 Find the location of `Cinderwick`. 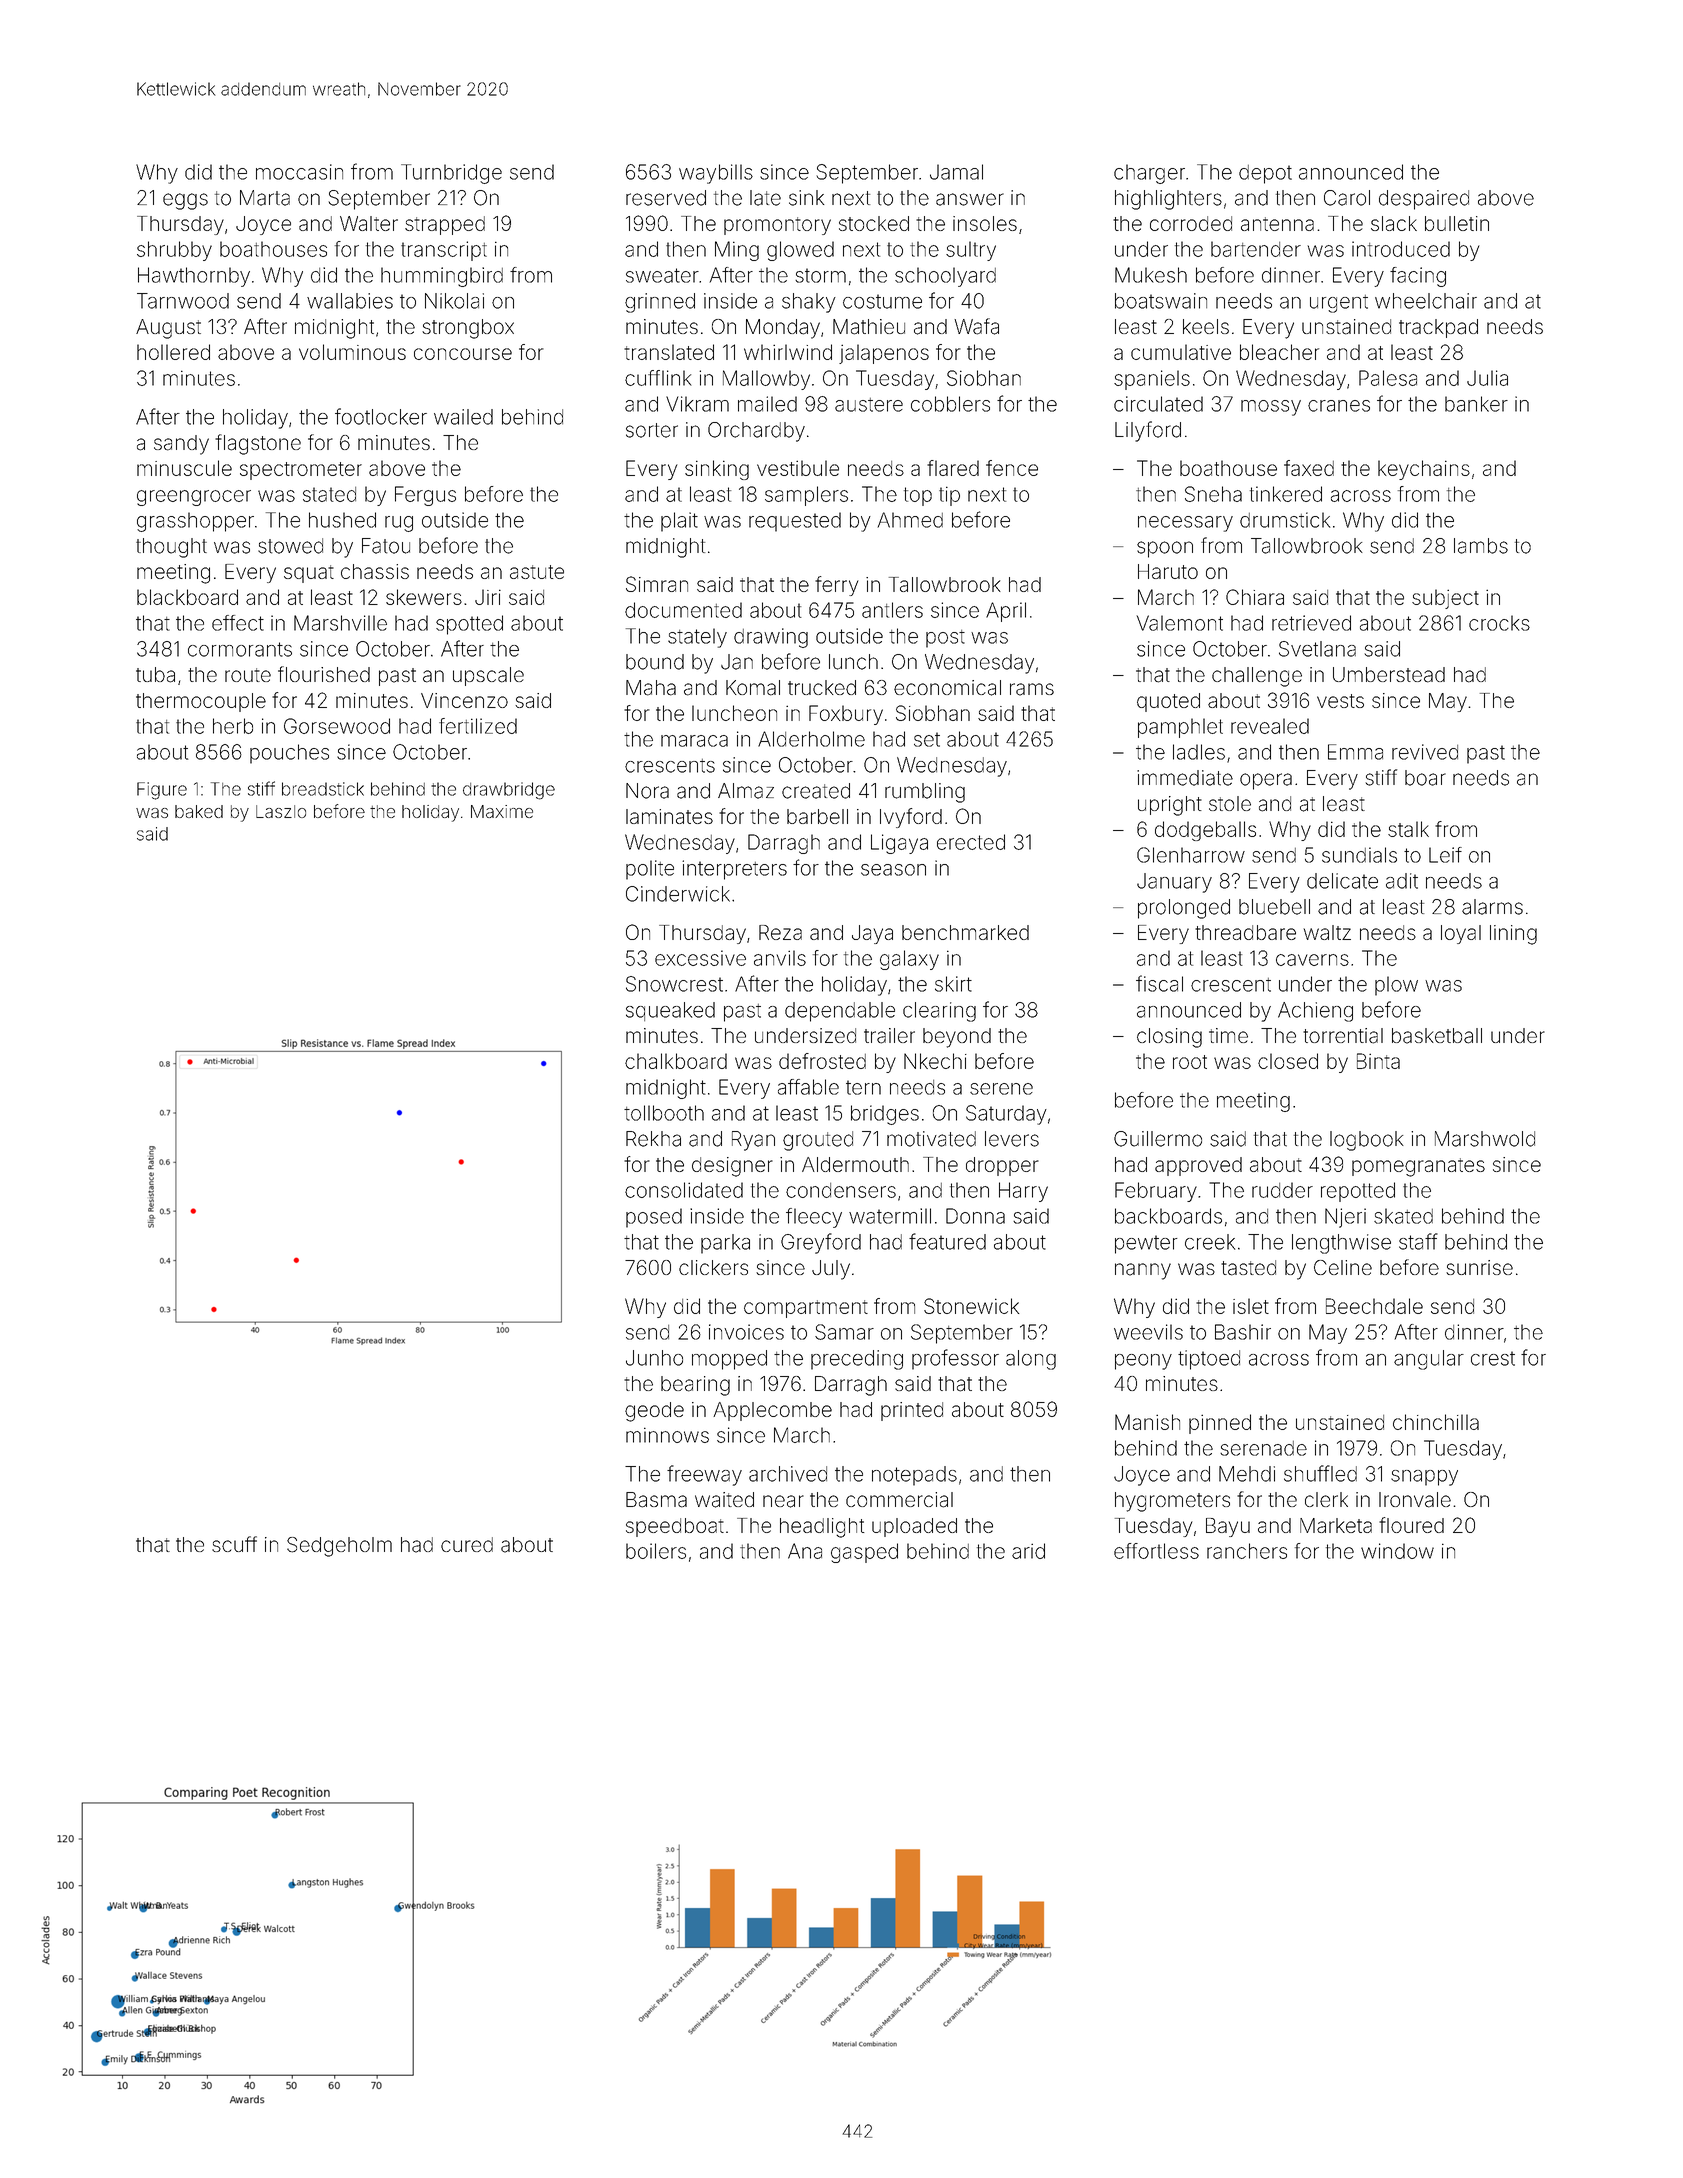

Cinderwick is located at coordinates (678, 894).
